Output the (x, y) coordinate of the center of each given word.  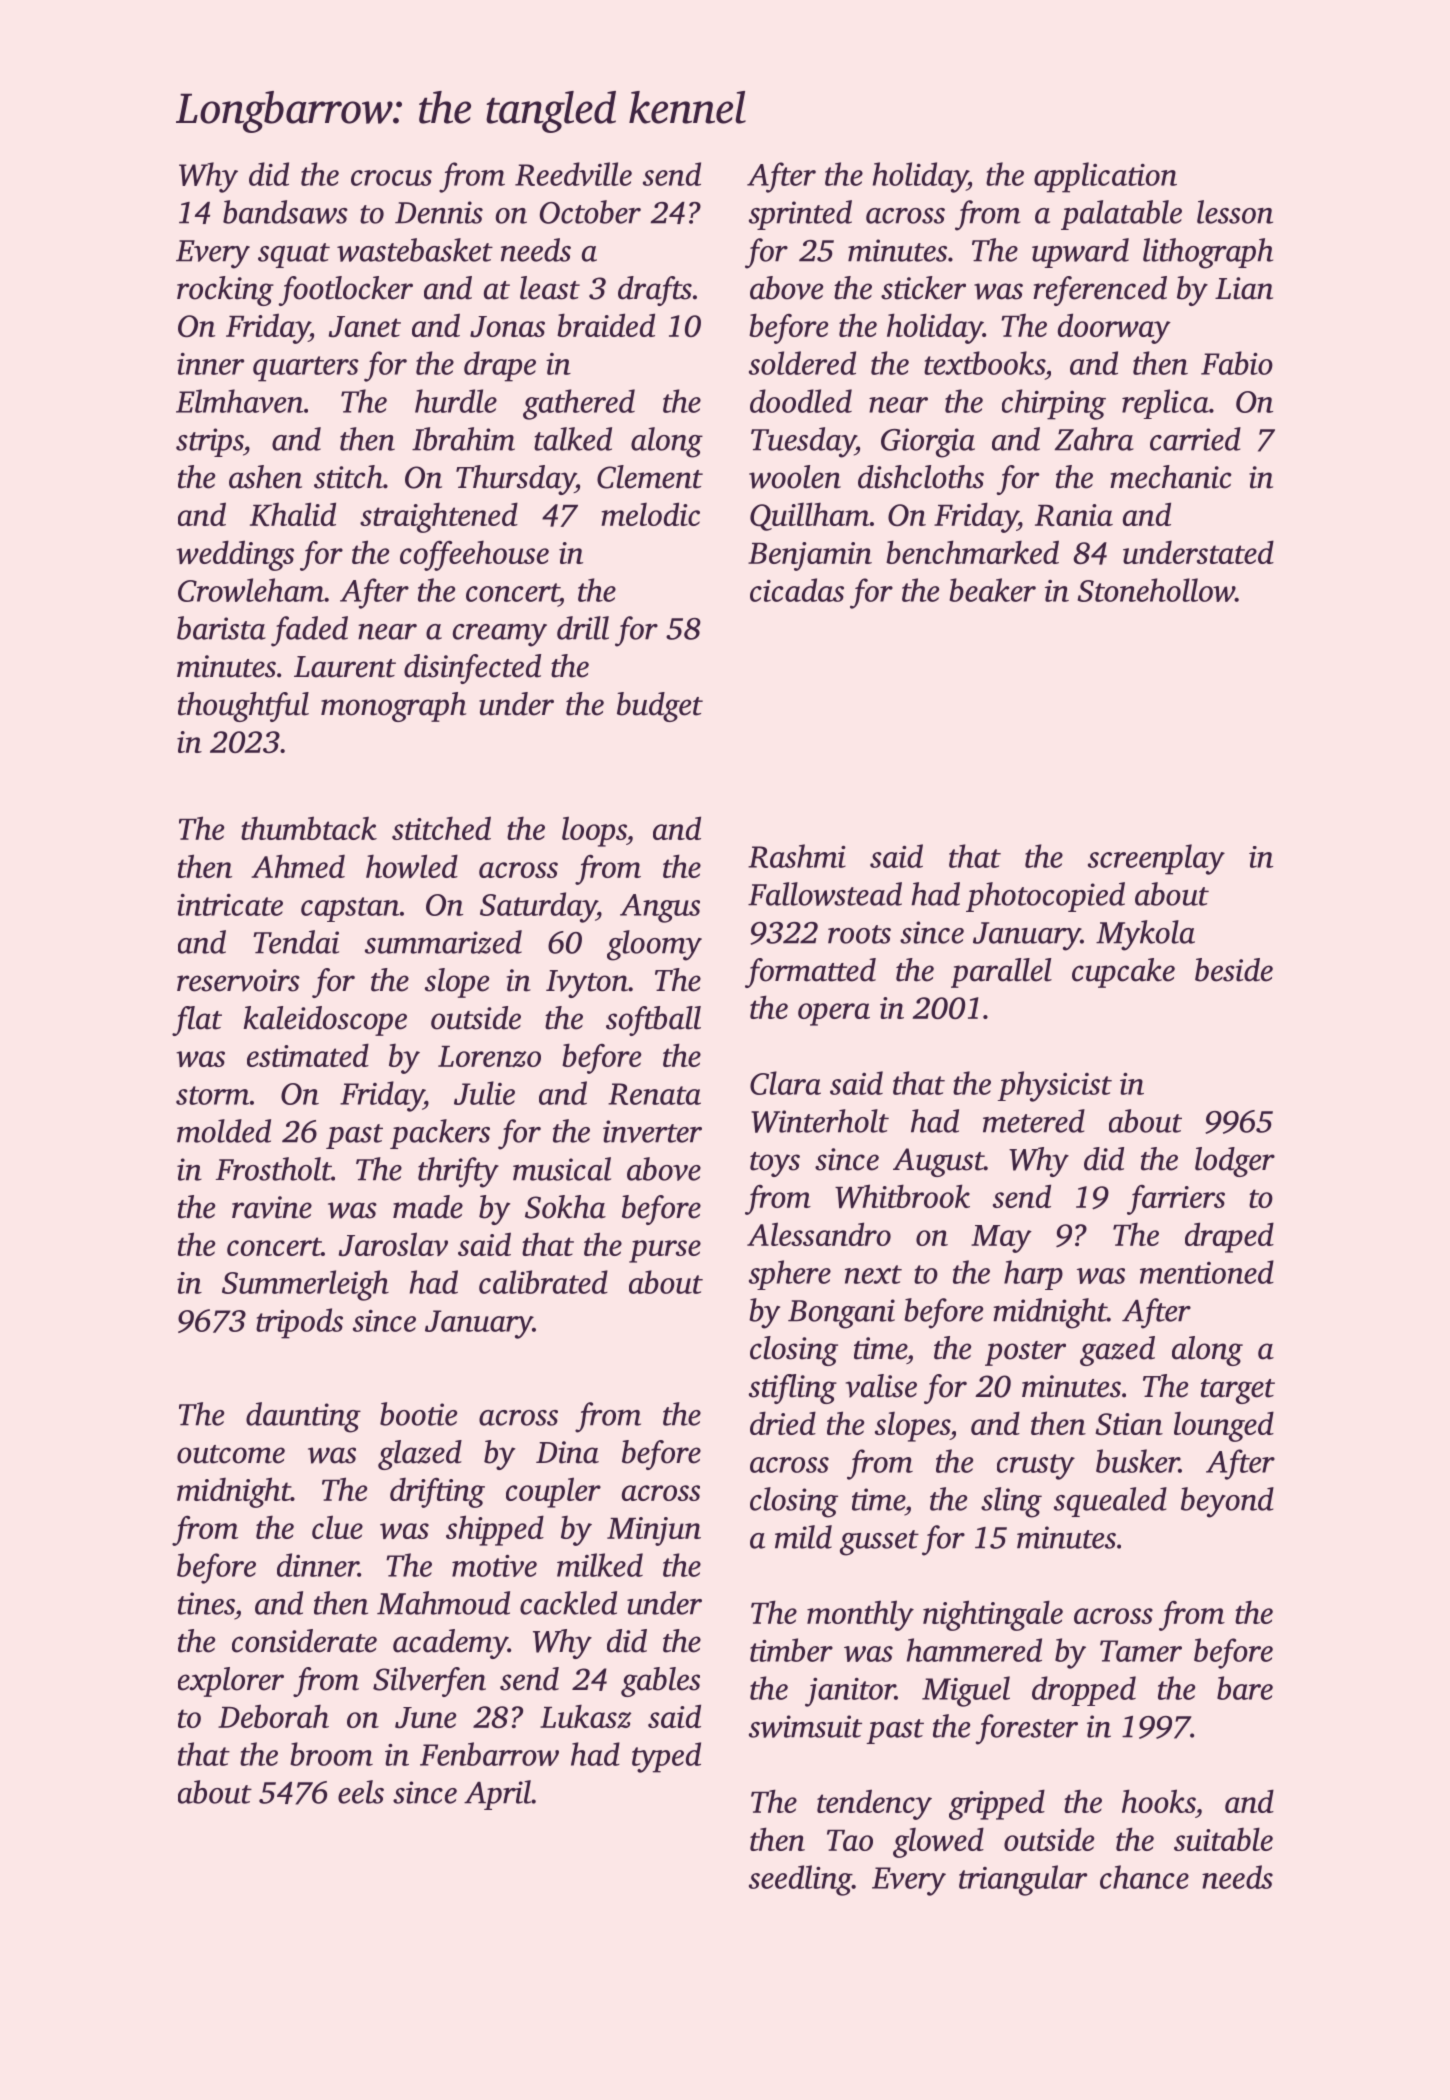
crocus (391, 178)
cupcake (1123, 973)
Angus (660, 908)
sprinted (800, 215)
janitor (850, 1692)
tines (206, 1603)
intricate (230, 905)
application (1105, 177)
